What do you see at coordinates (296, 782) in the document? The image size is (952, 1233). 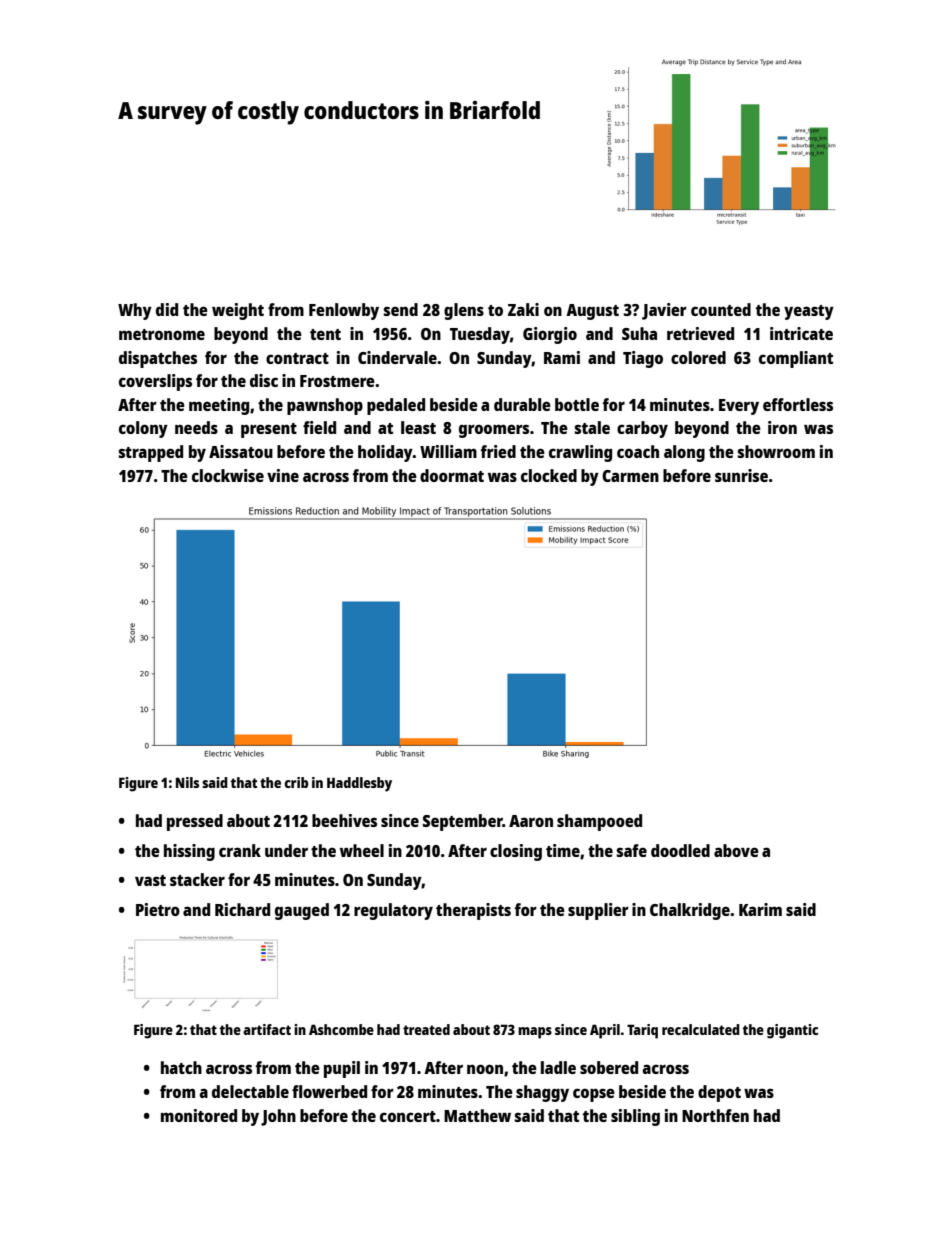 I see `crib` at bounding box center [296, 782].
